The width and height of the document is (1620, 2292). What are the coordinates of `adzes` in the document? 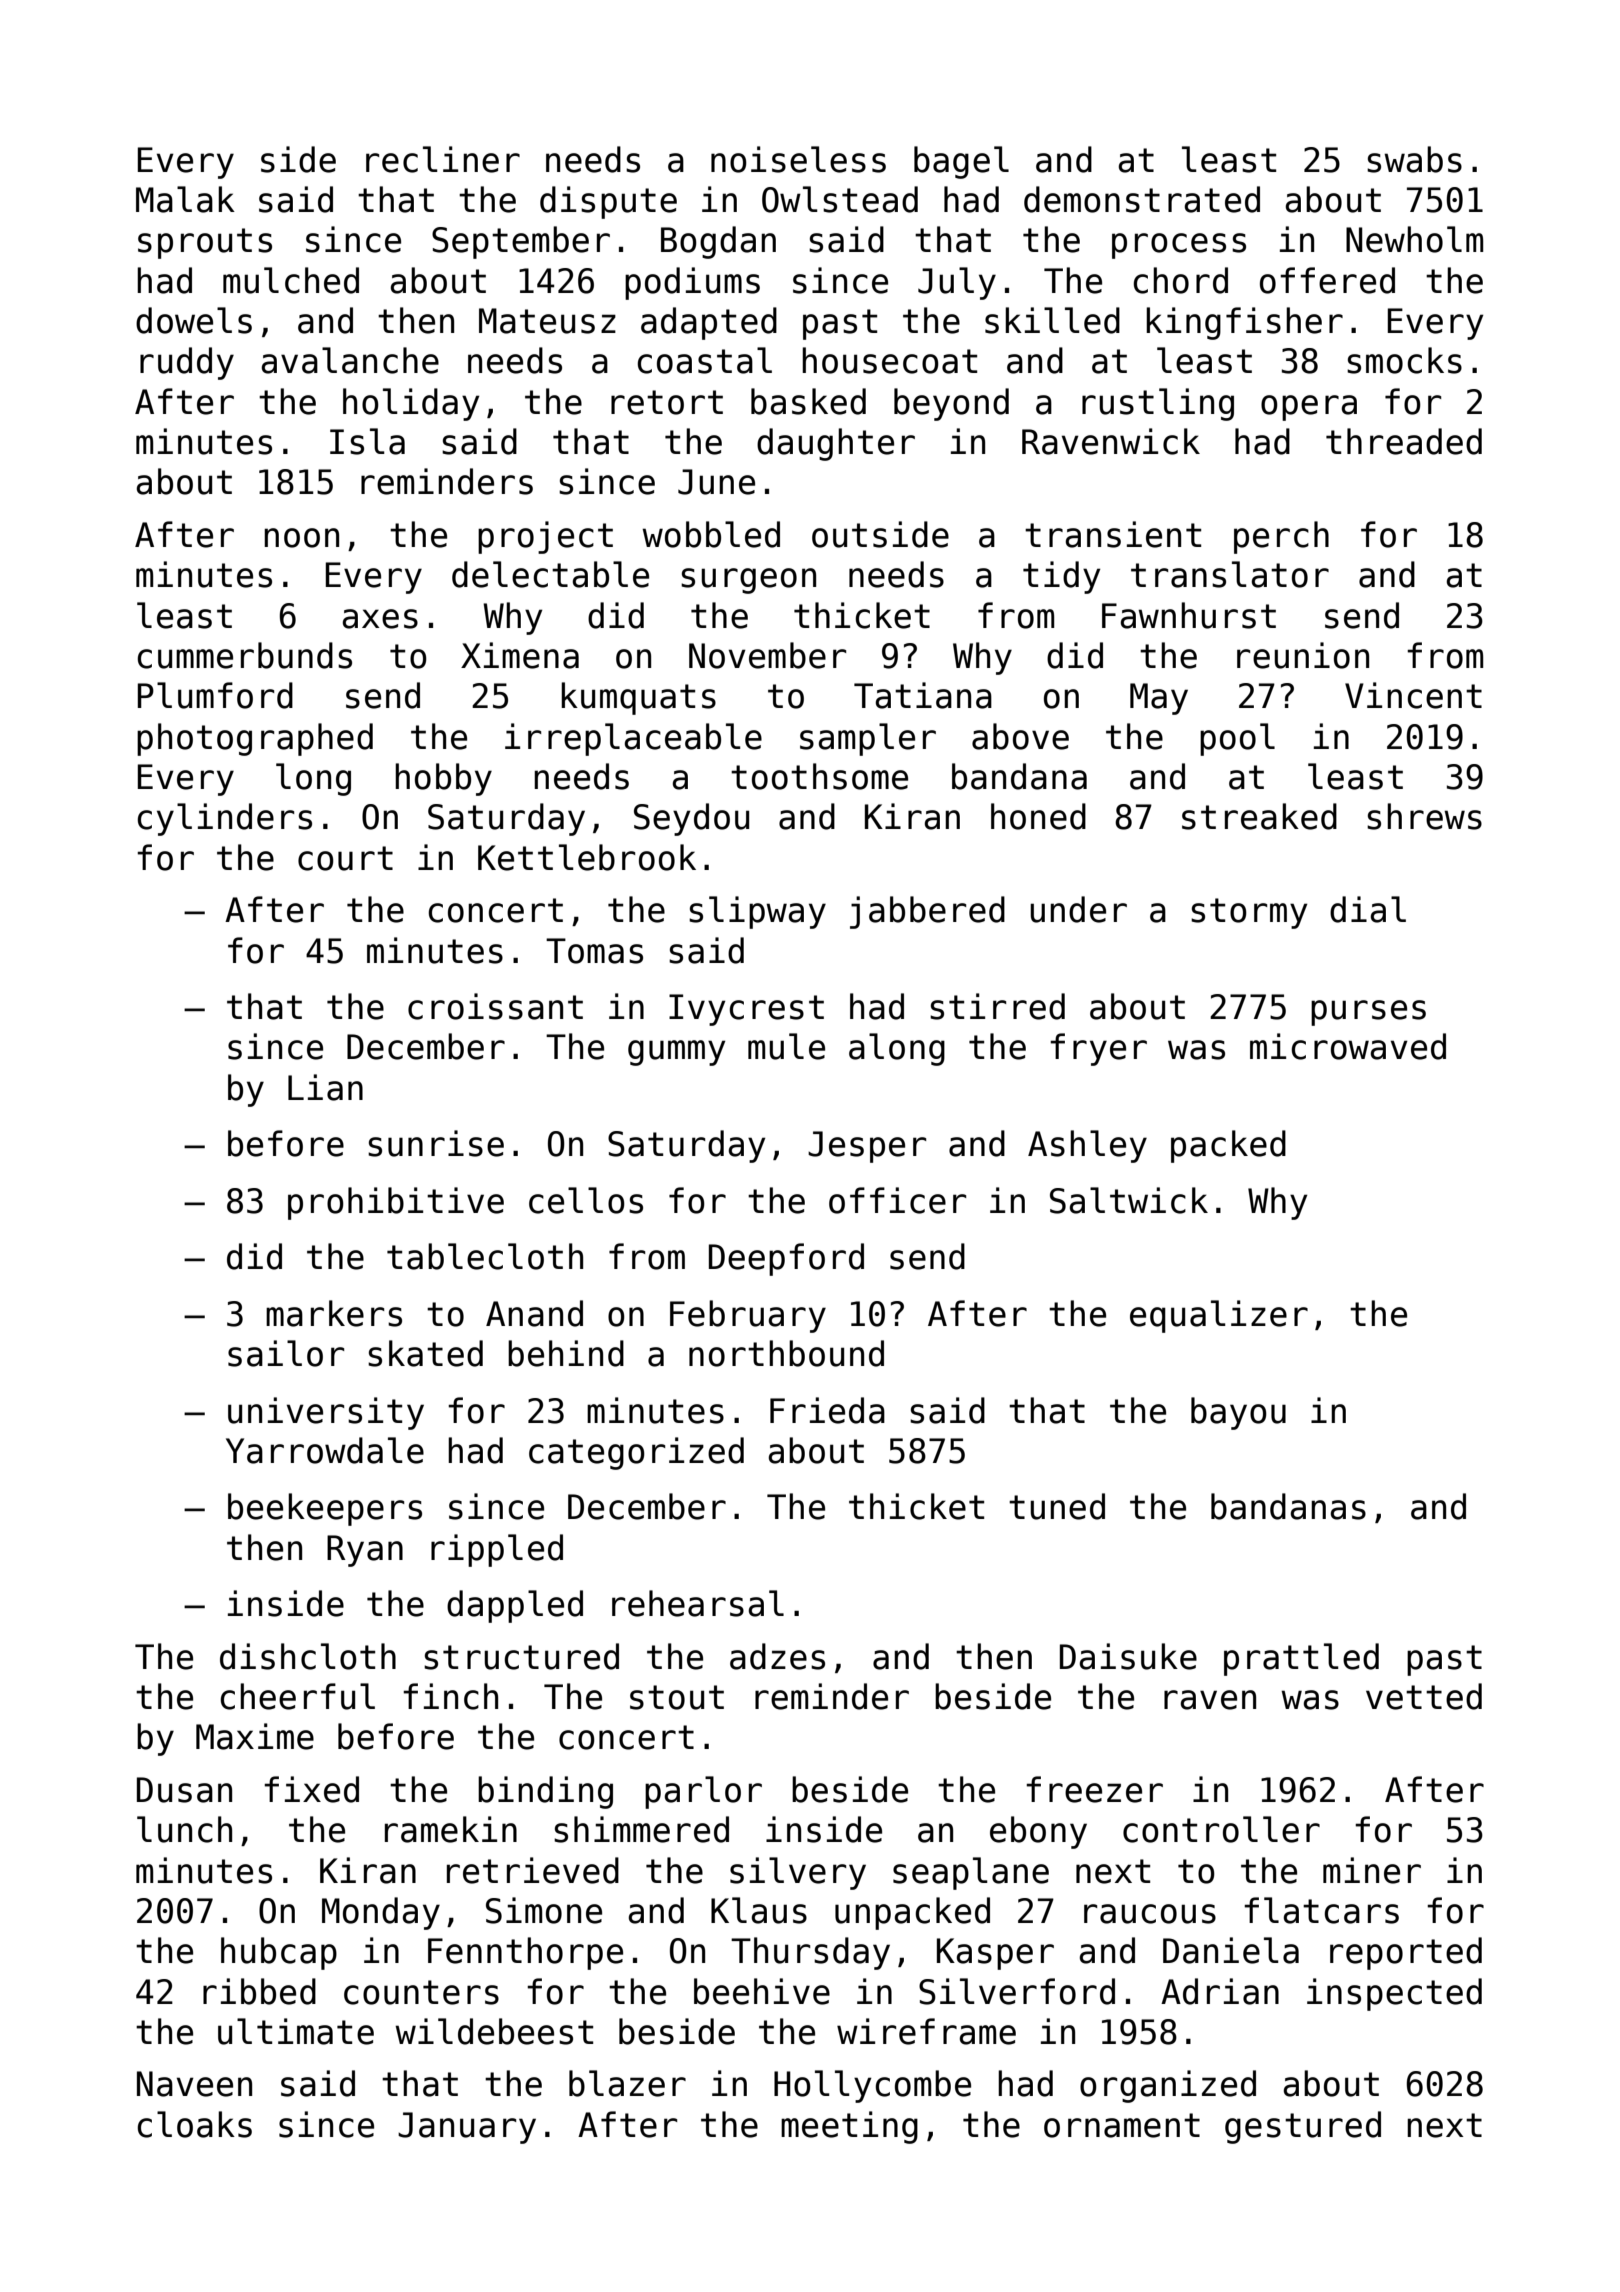 It's located at (777, 1656).
